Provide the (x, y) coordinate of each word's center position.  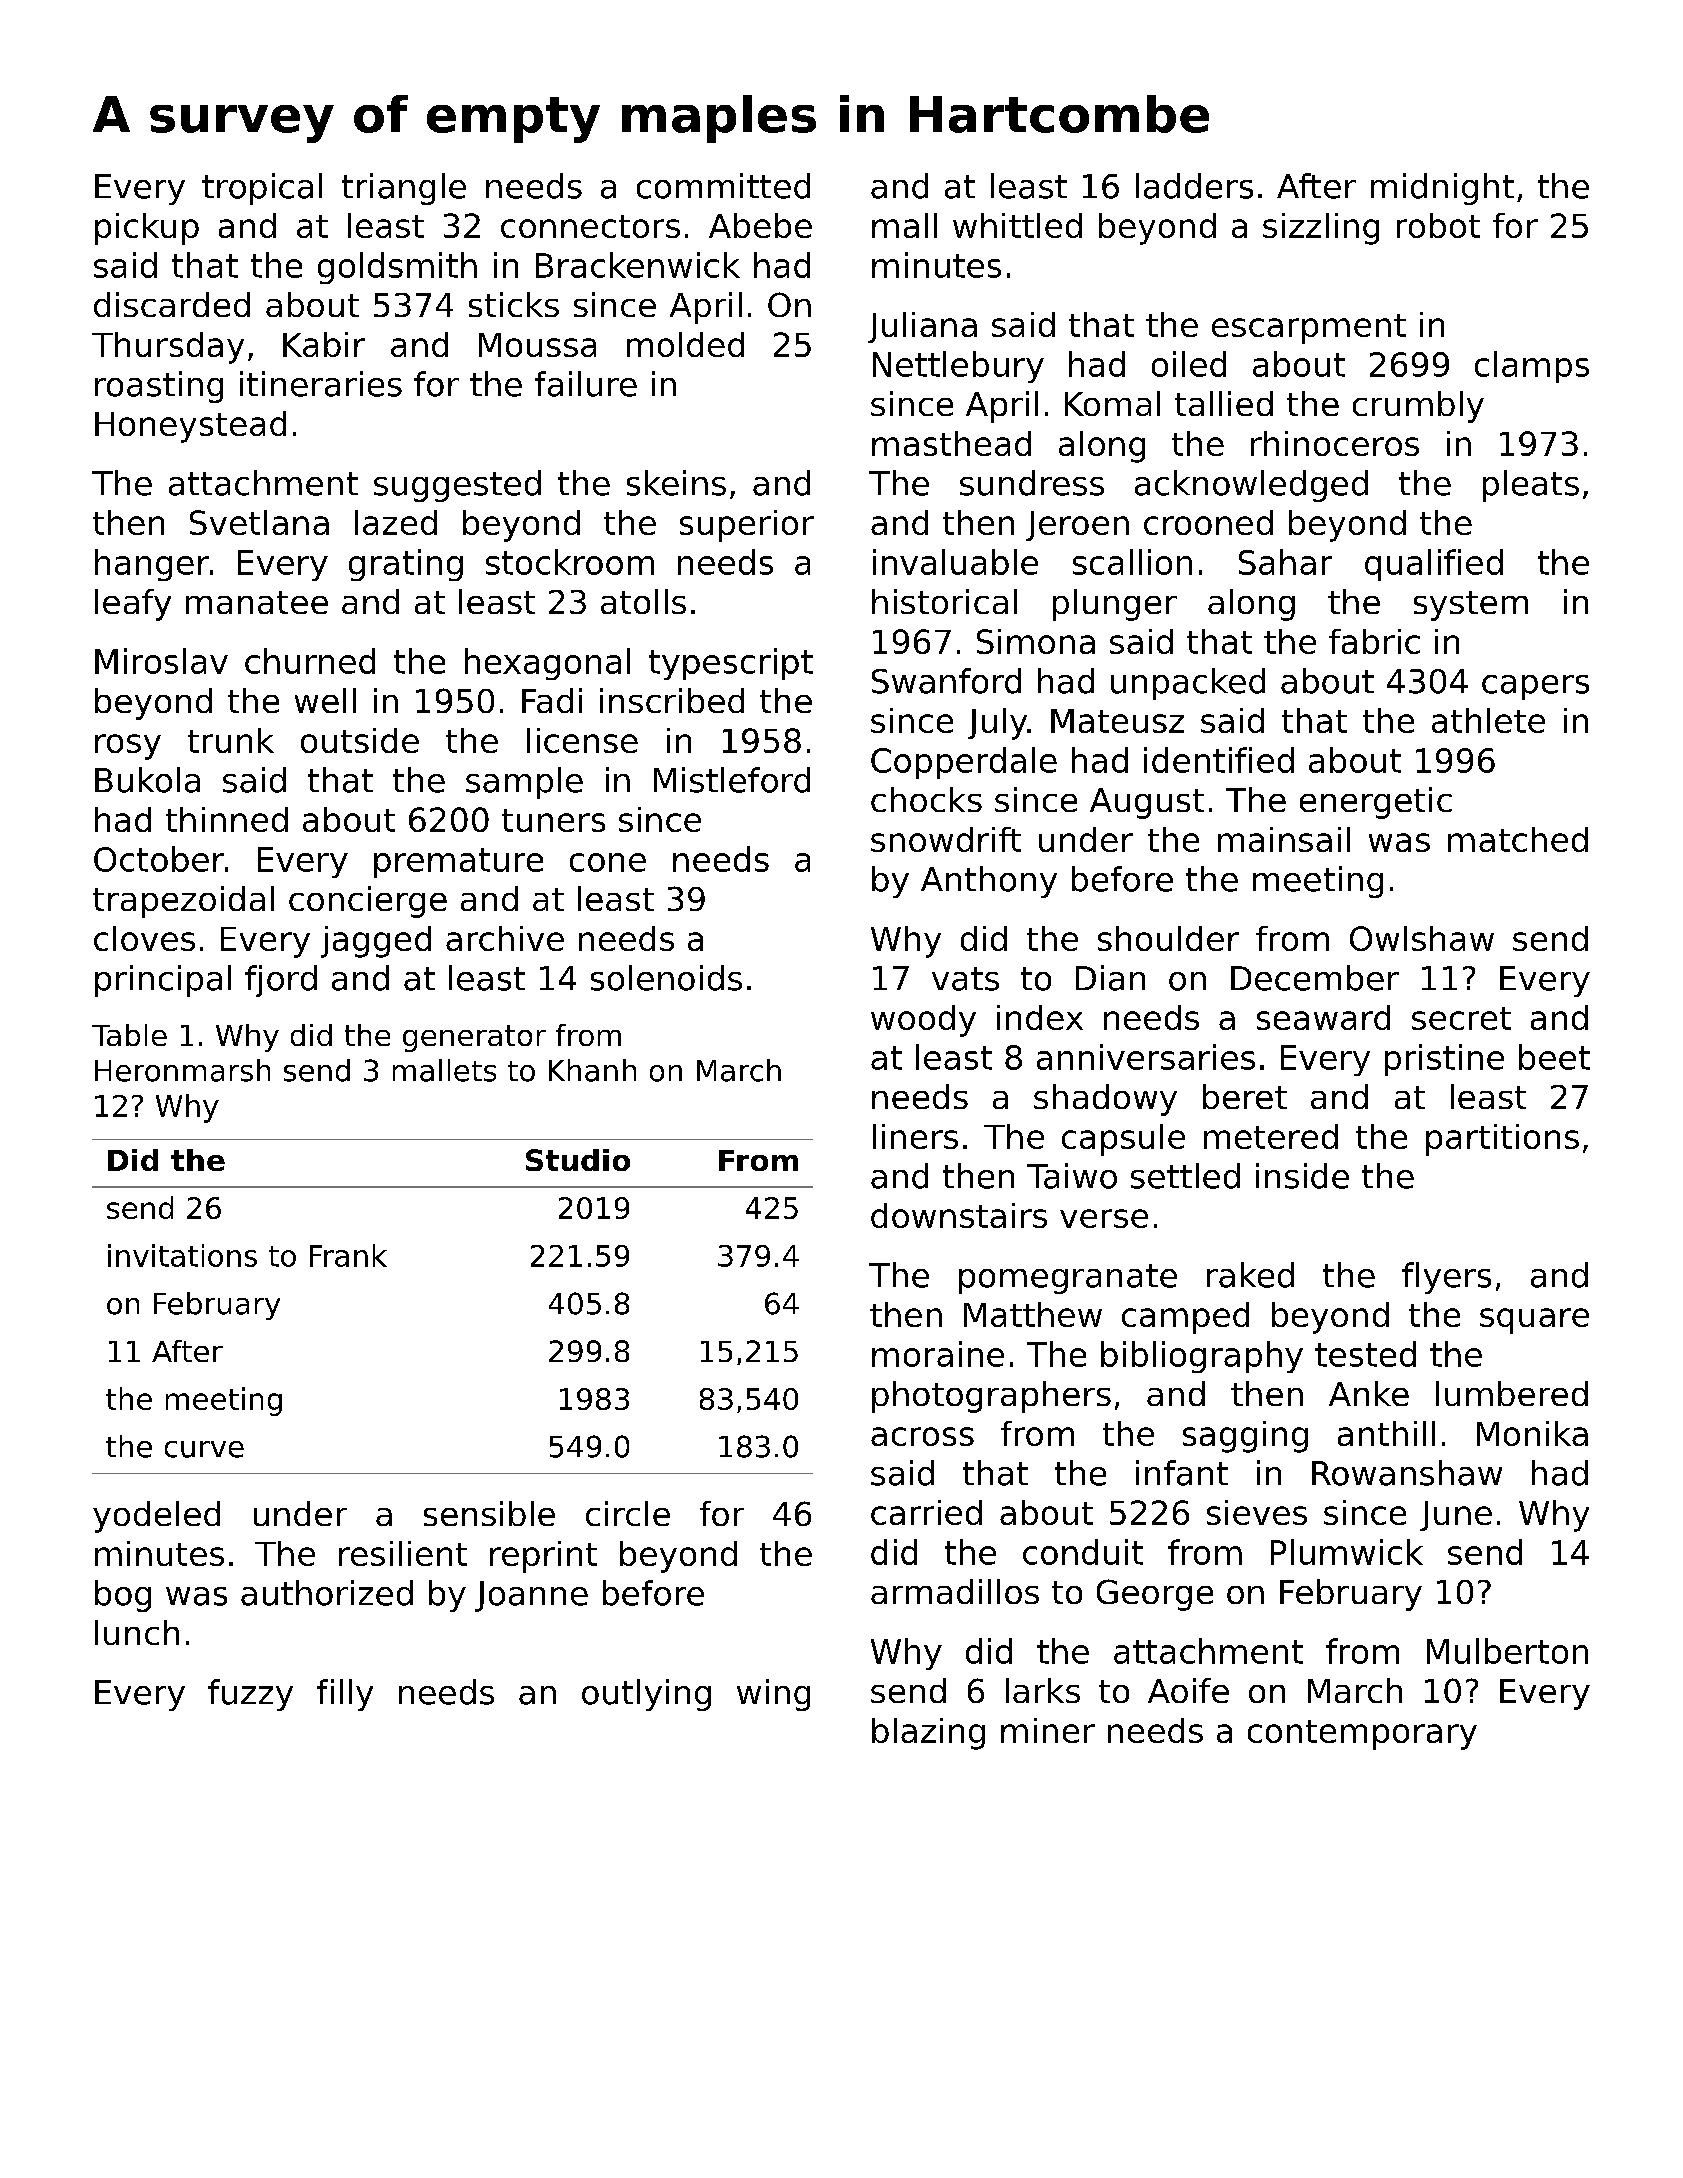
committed (723, 186)
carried (926, 1512)
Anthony (989, 882)
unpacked (1188, 684)
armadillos (955, 1591)
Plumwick (1347, 1552)
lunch (137, 1632)
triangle (404, 189)
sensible (489, 1513)
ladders (1194, 186)
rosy (128, 747)
